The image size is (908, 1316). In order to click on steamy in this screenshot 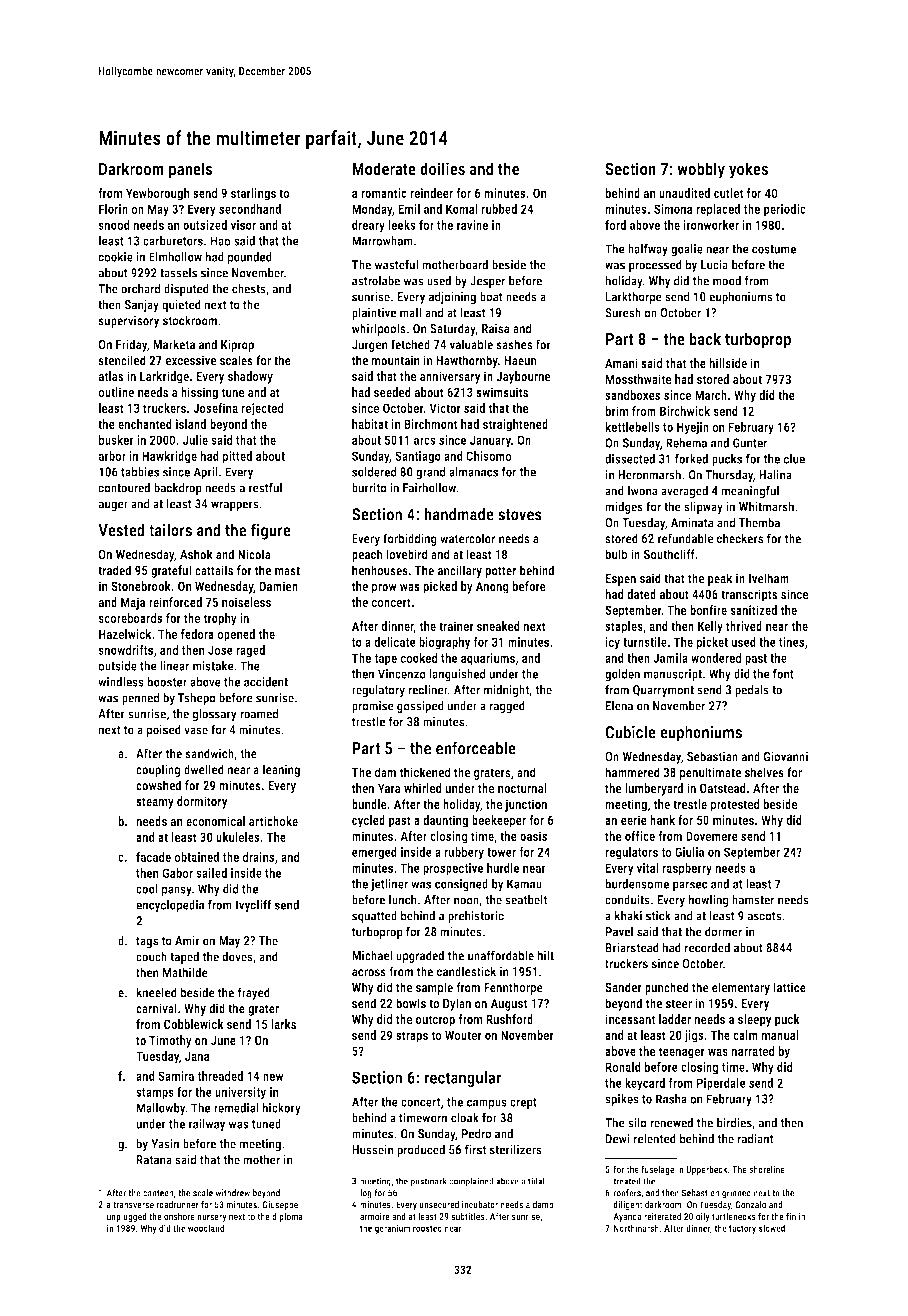, I will do `click(155, 803)`.
